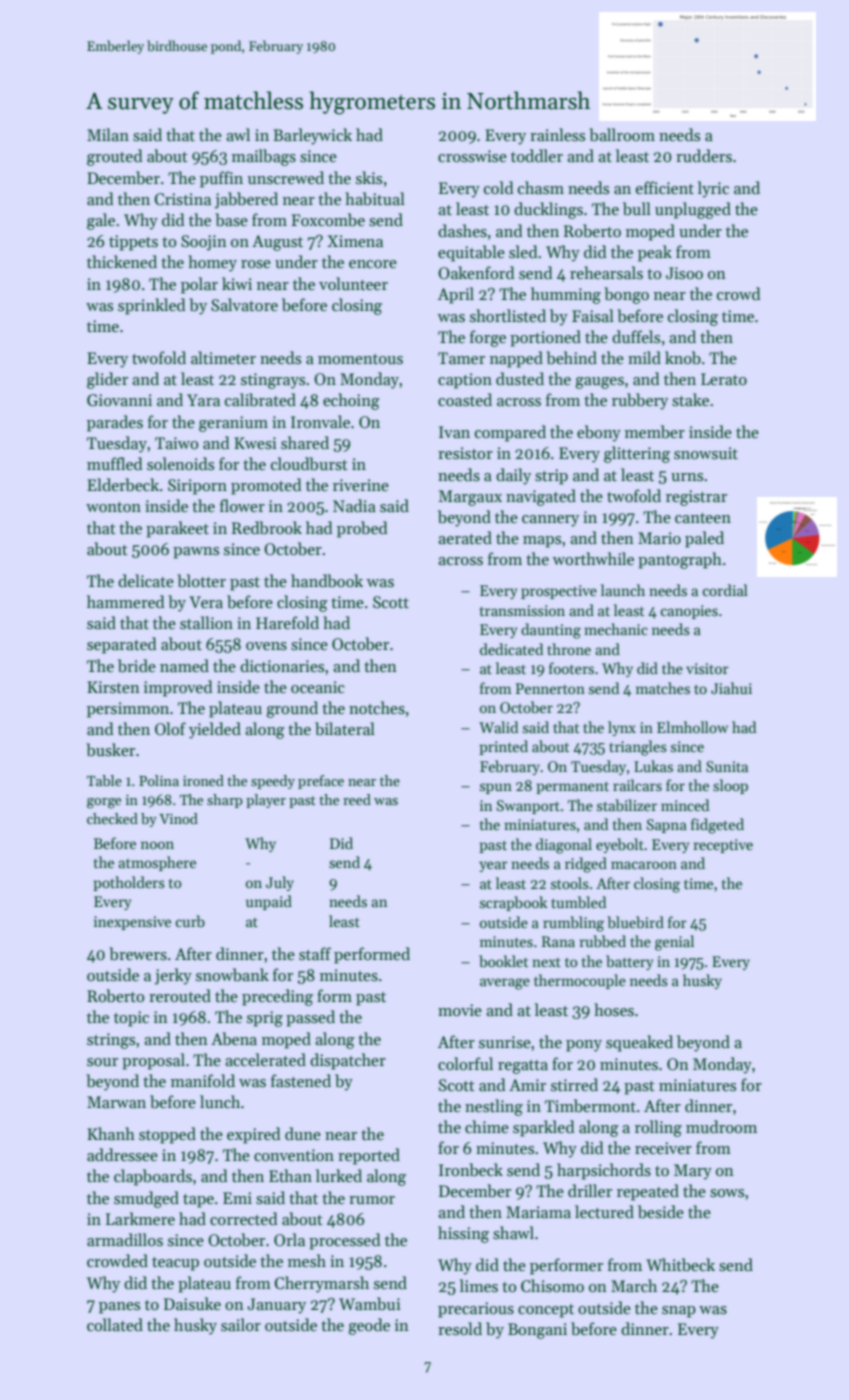 This document has height=1400, width=849. What do you see at coordinates (184, 665) in the document?
I see `named` at bounding box center [184, 665].
